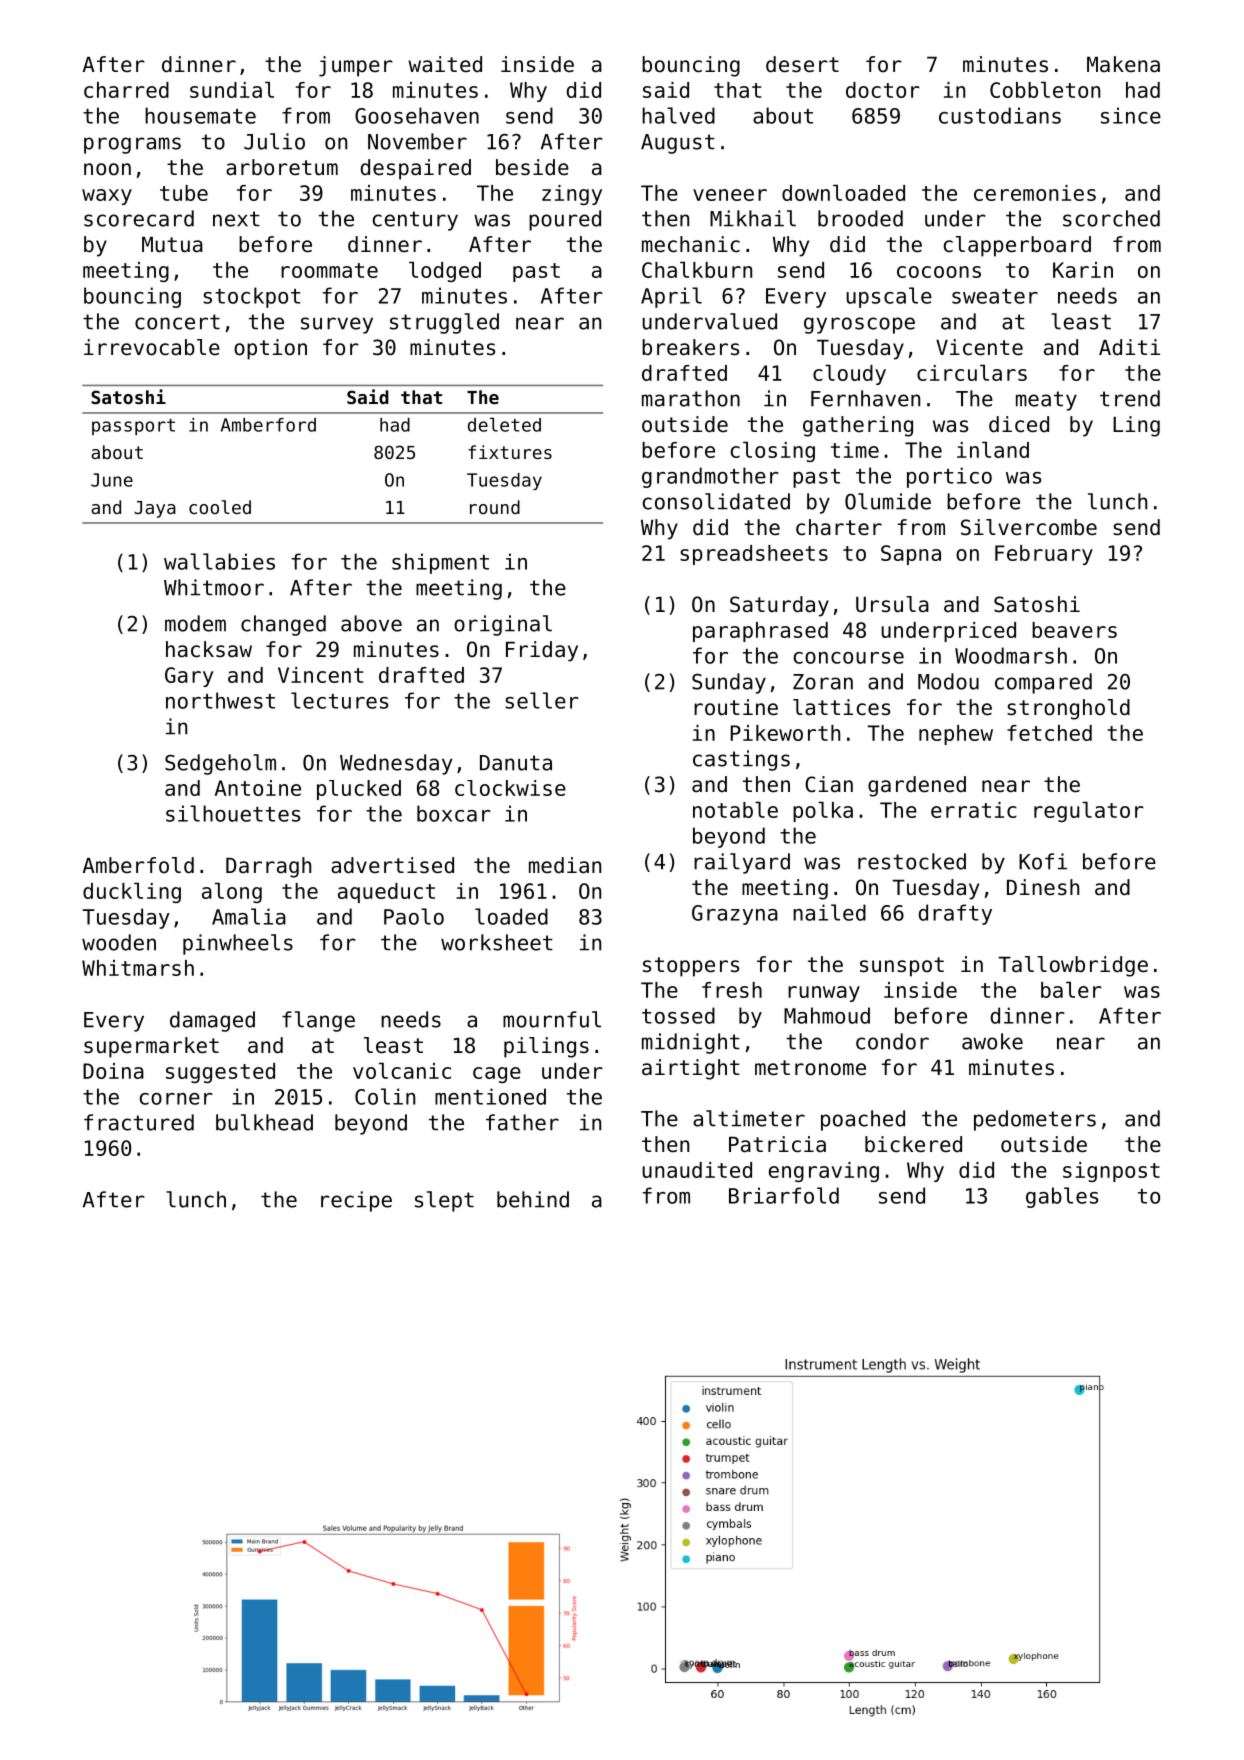  I want to click on jumper, so click(356, 66).
